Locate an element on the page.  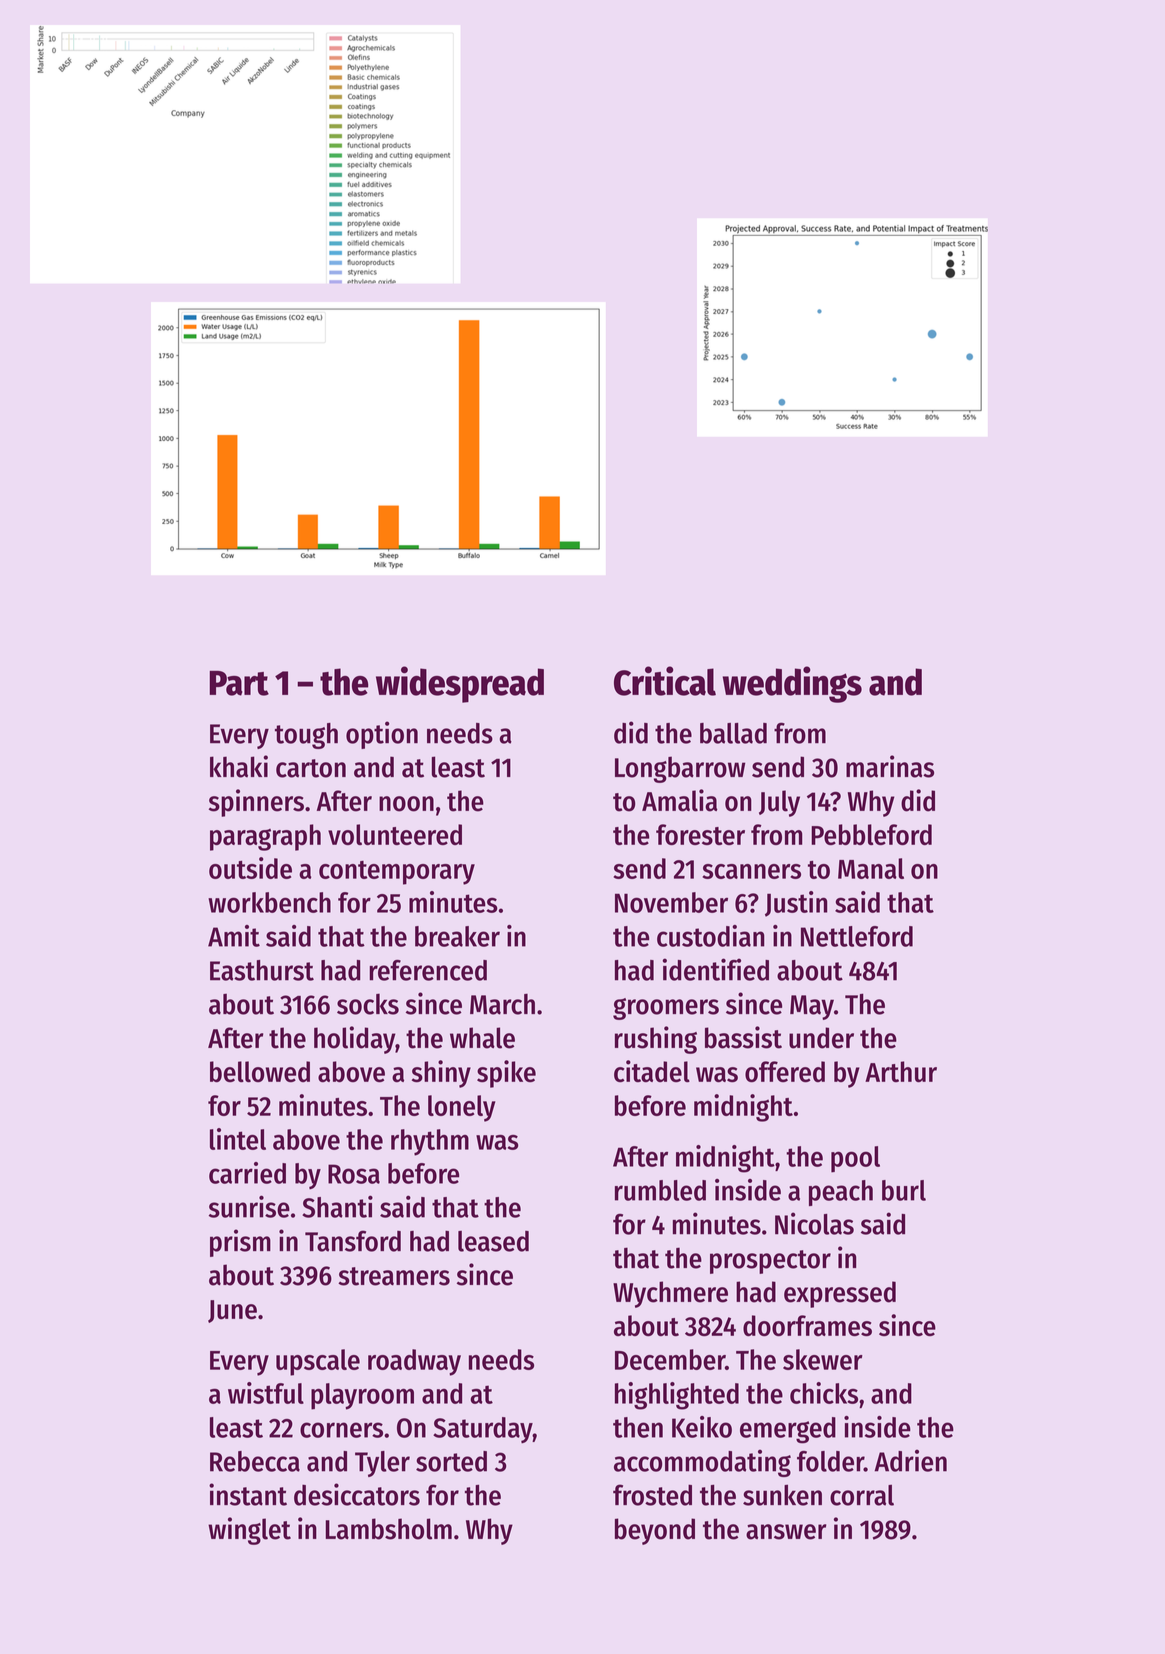
holiday is located at coordinates (354, 1040).
